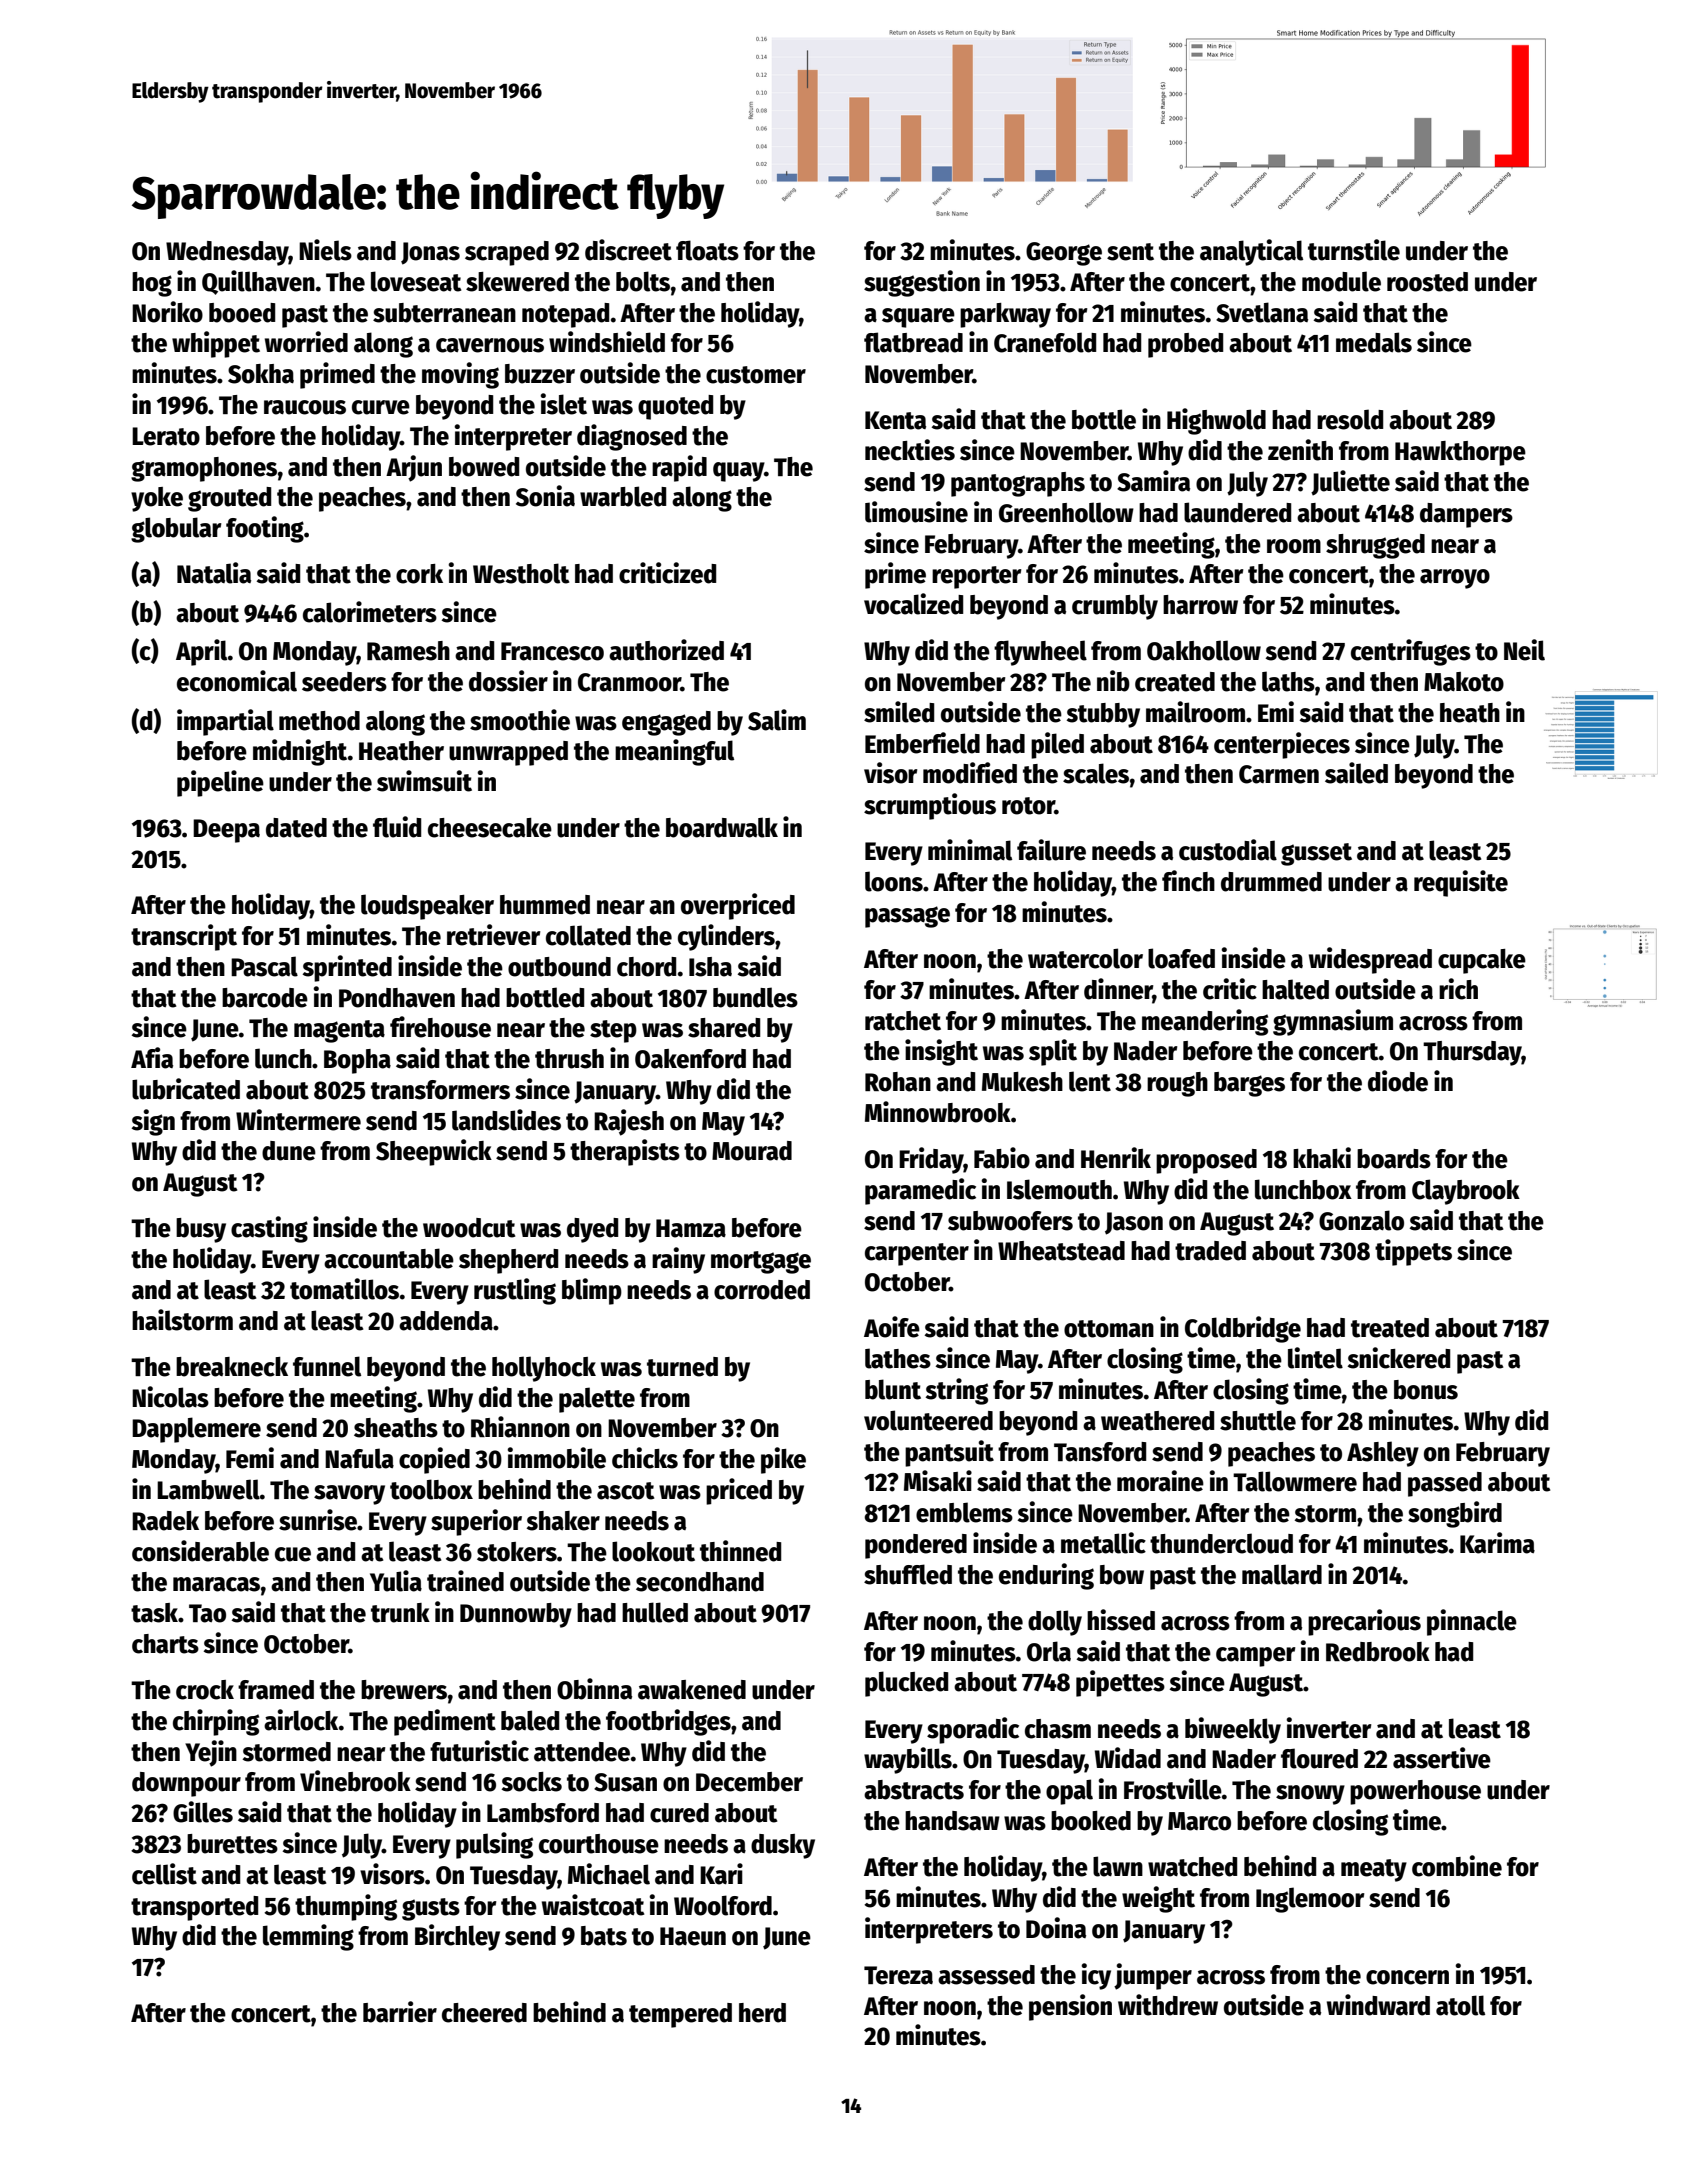 This page has height=2178, width=1683. Describe the element at coordinates (762, 1290) in the page. I see `corroded` at that location.
